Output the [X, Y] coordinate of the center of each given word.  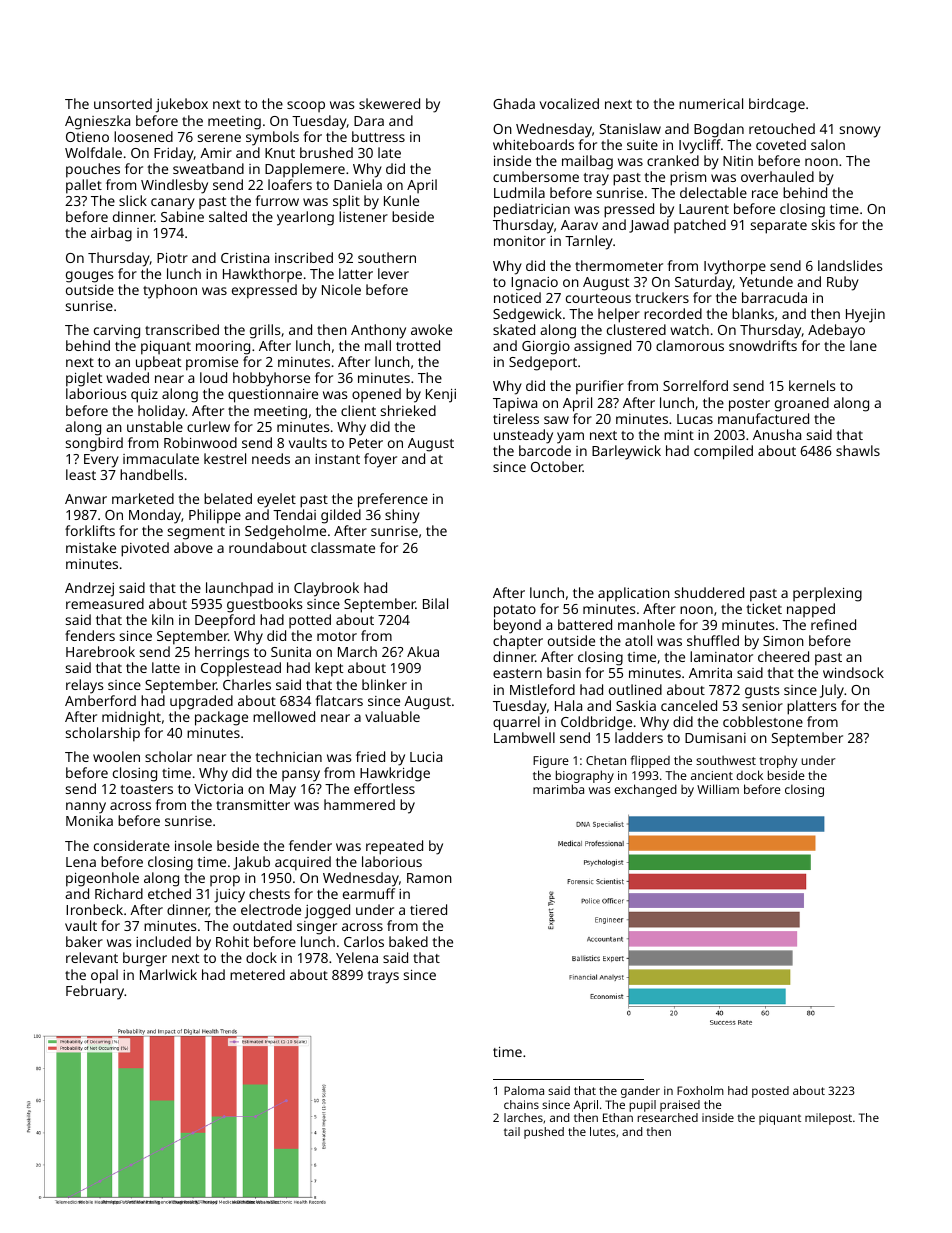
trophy [779, 762]
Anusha [777, 434]
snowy [860, 132]
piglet [84, 379]
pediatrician [532, 210]
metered [257, 974]
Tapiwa [515, 404]
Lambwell [524, 737]
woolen [116, 756]
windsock [853, 672]
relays [85, 686]
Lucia [426, 757]
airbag [111, 234]
